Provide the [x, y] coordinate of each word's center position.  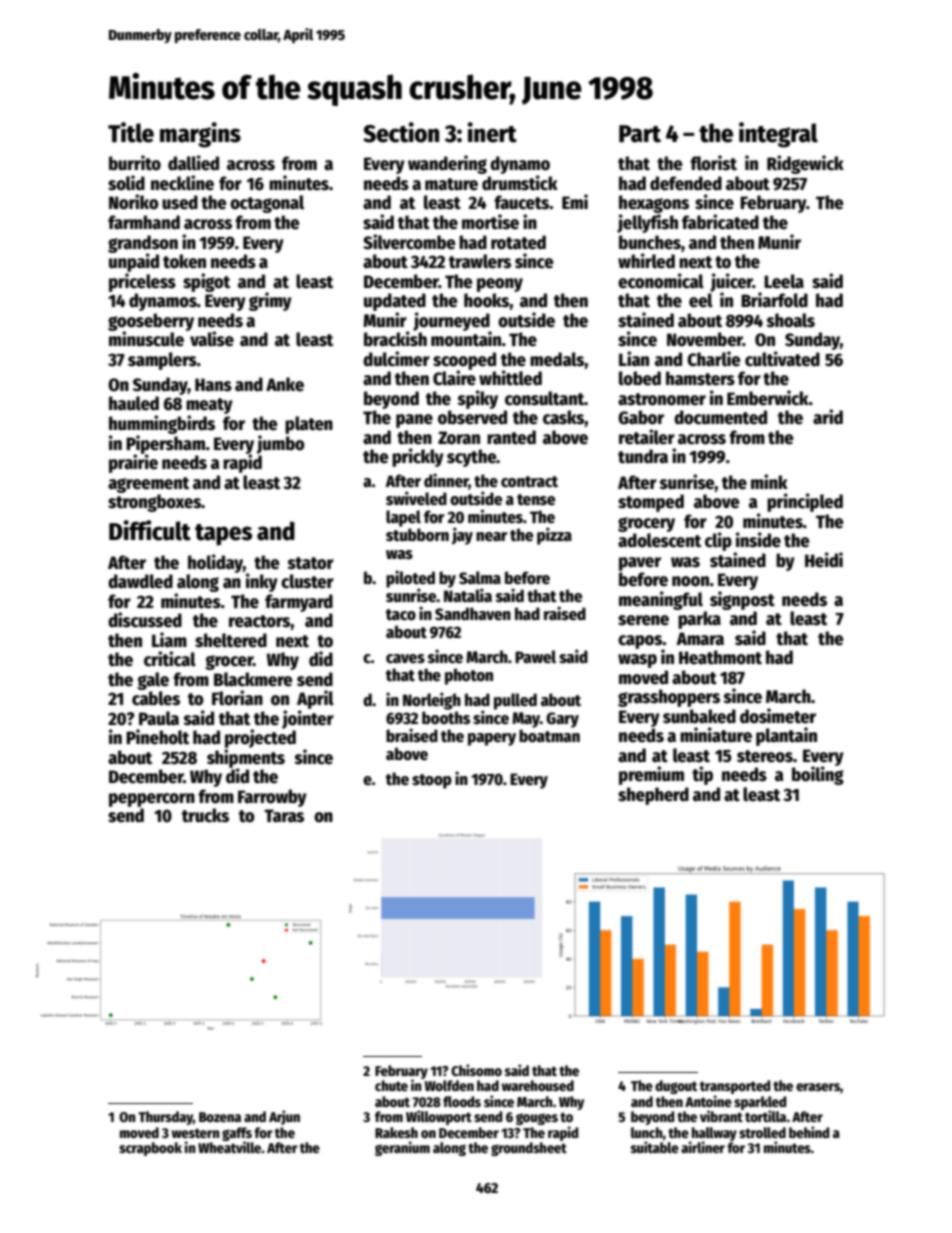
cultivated [782, 359]
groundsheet [529, 1149]
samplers [162, 361]
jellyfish [647, 223]
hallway [714, 1134]
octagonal [267, 204]
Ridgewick [805, 164]
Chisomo [476, 1070]
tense [536, 500]
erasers [818, 1087]
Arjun [284, 1117]
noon [690, 581]
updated [395, 302]
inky [262, 582]
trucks [205, 815]
